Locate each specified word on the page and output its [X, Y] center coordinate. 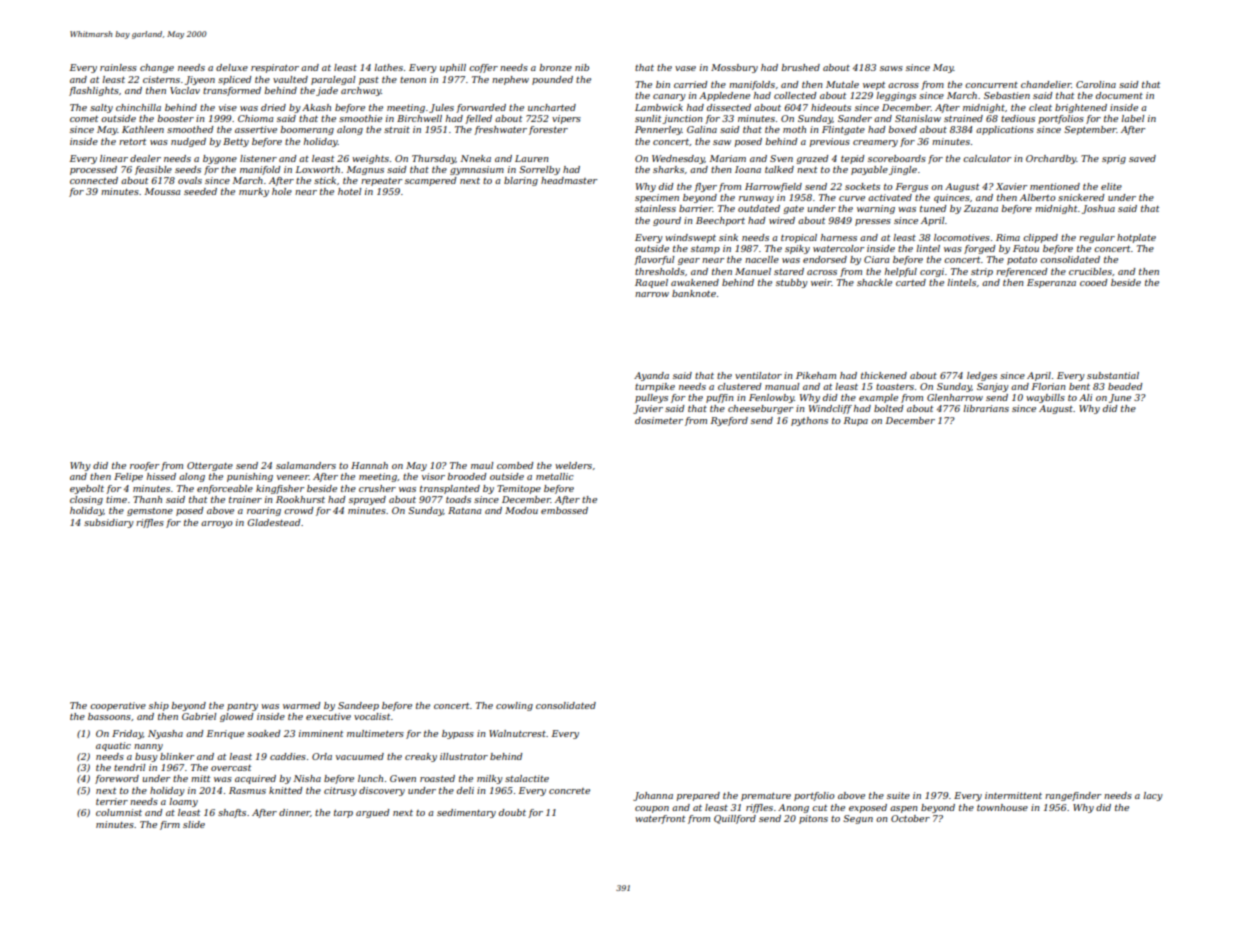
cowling [514, 706]
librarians [986, 408]
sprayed [367, 500]
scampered [430, 181]
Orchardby [1051, 159]
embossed [564, 510]
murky [254, 192]
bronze [555, 67]
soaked [263, 733]
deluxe [232, 67]
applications [1005, 130]
